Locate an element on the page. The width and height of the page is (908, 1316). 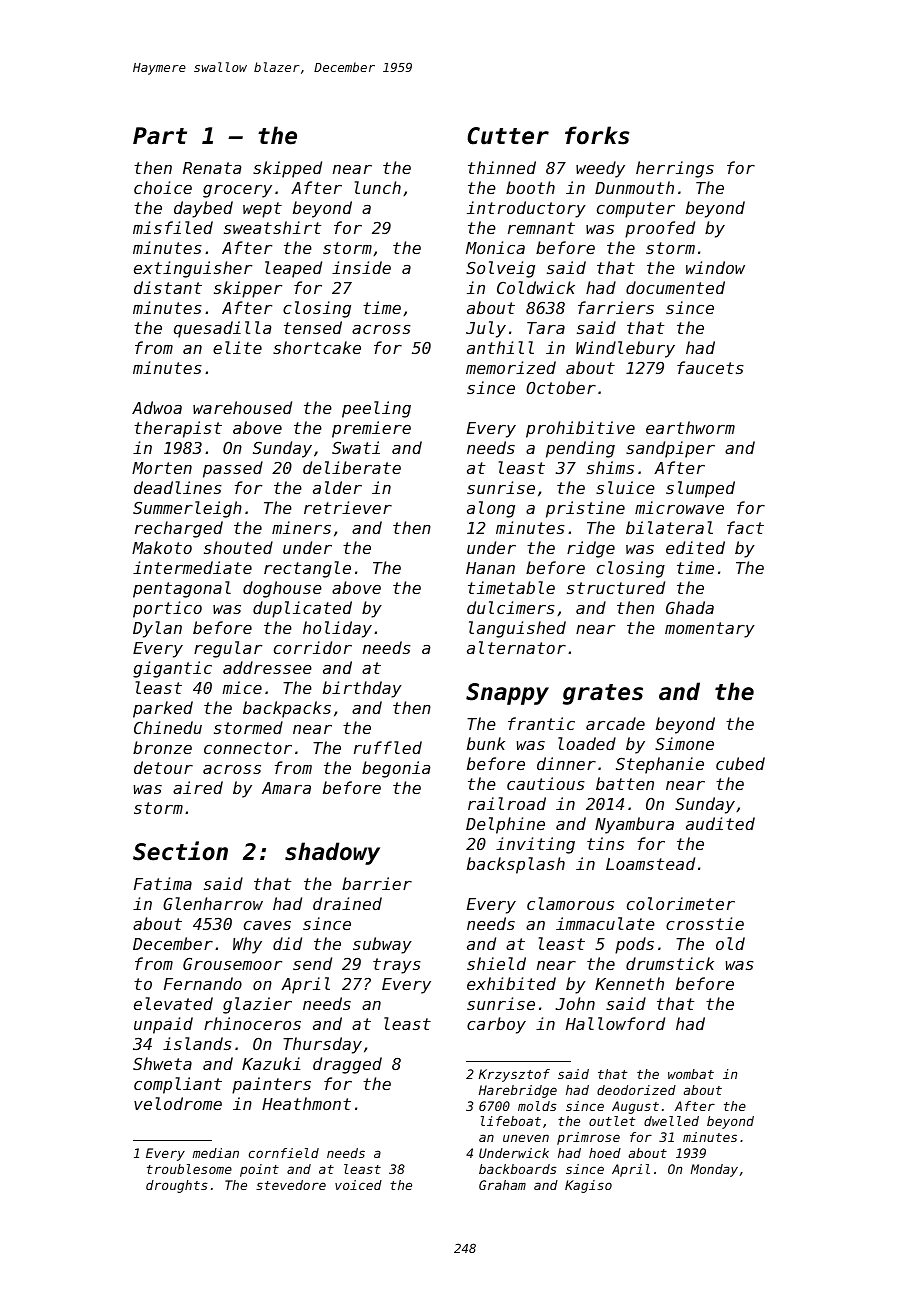
Part is located at coordinates (160, 136).
